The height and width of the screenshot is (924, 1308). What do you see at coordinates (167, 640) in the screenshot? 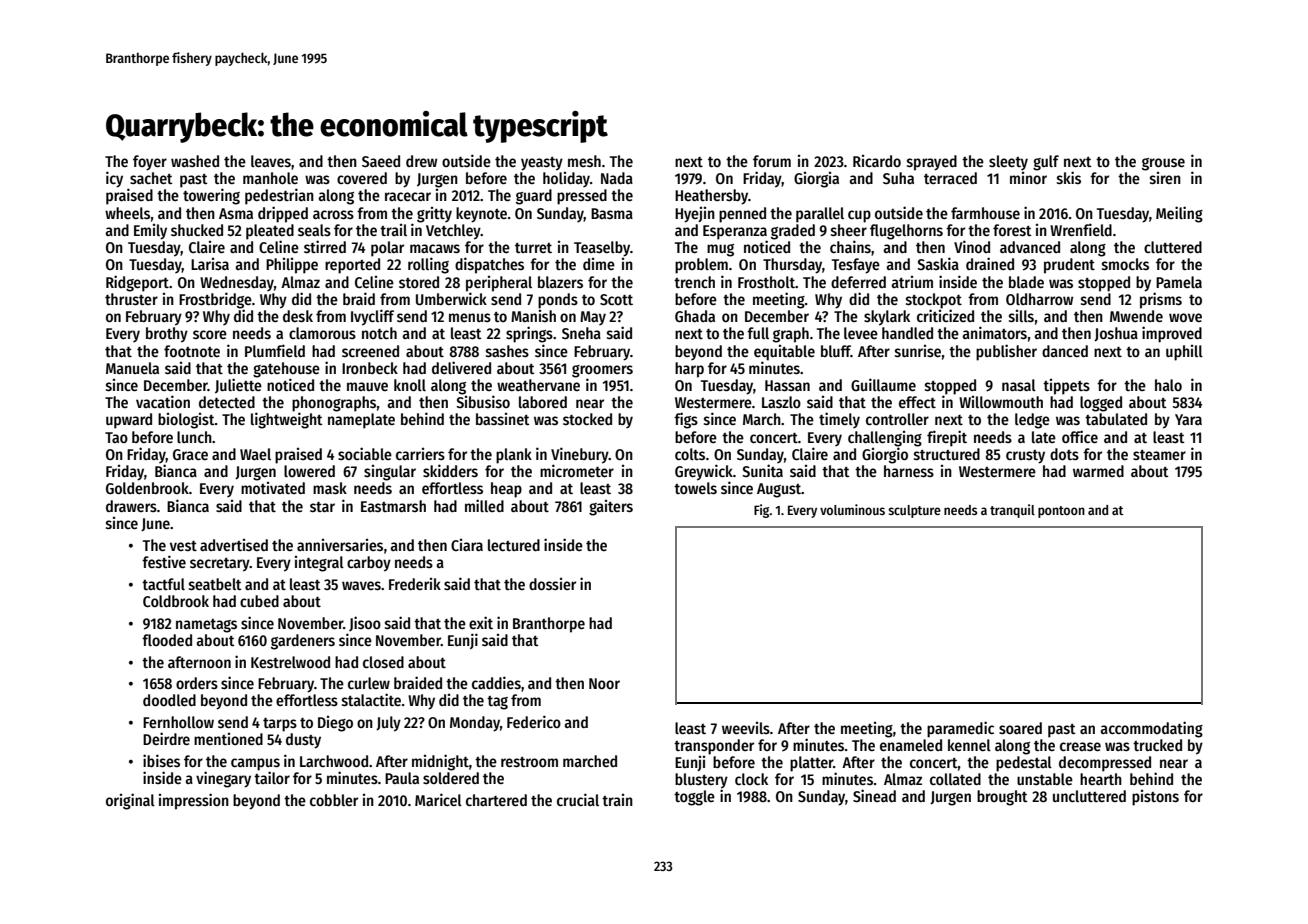
I see `flooded` at bounding box center [167, 640].
